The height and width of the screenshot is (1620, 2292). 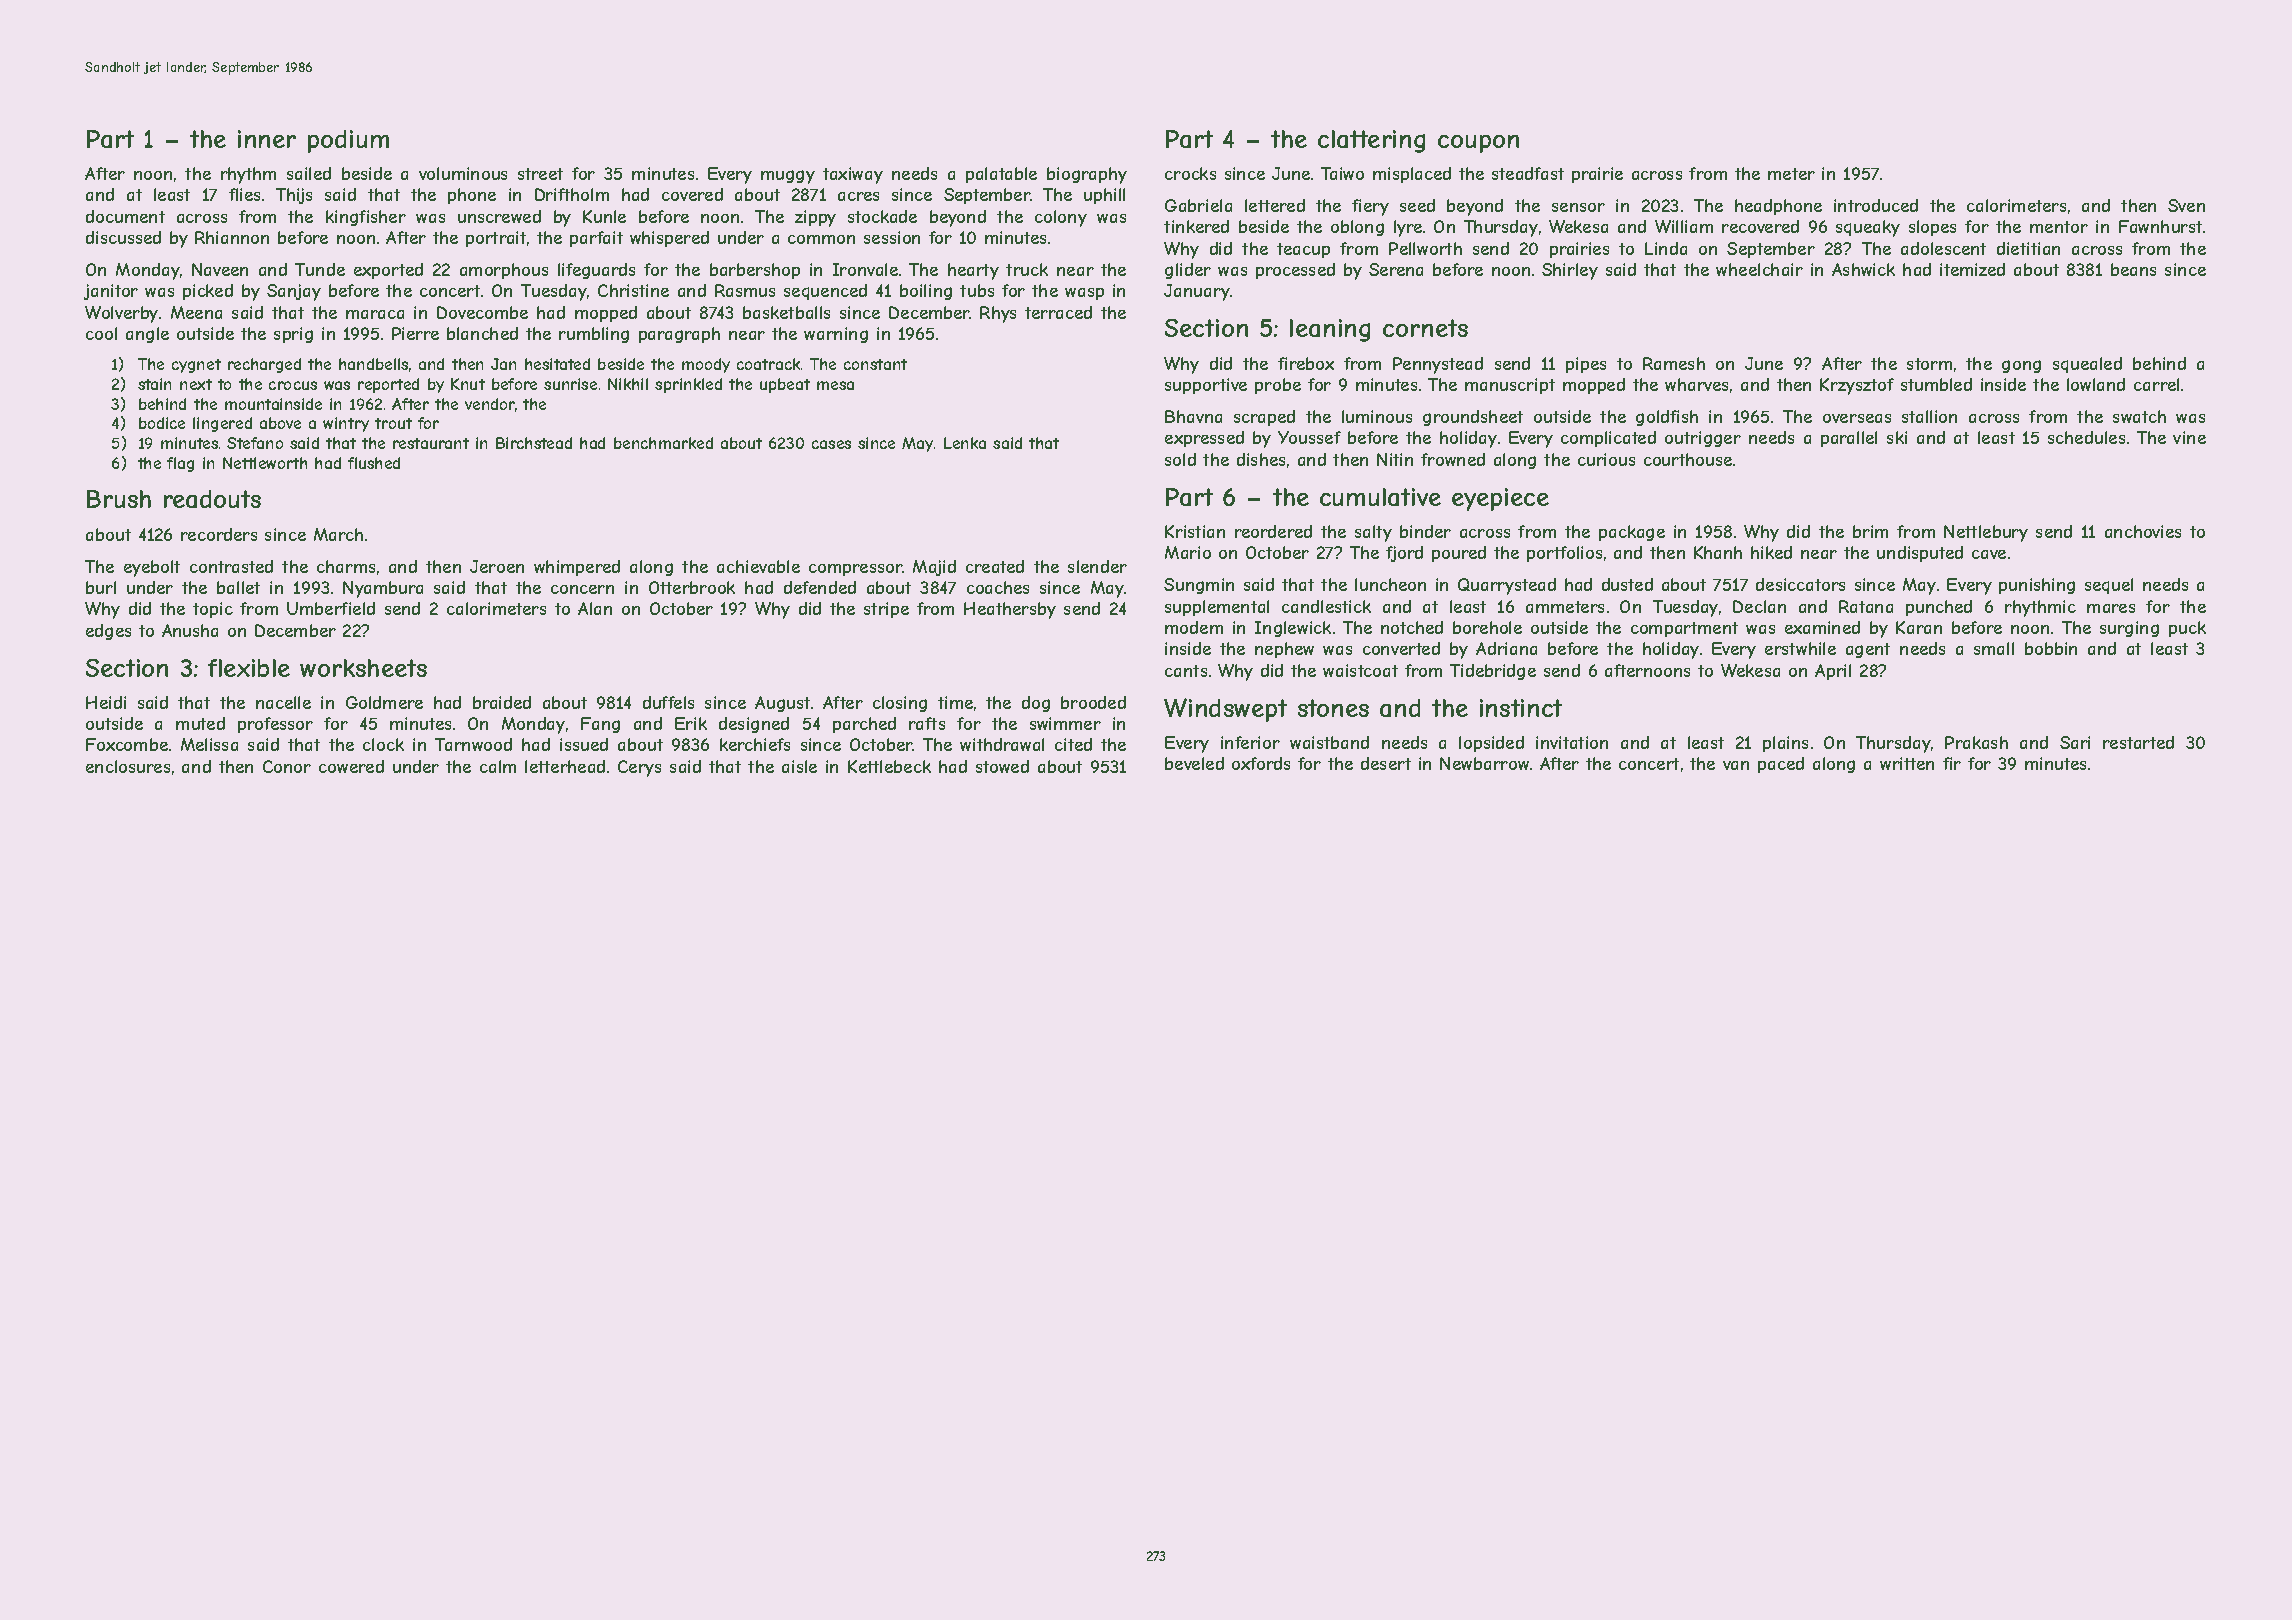 I want to click on supportive, so click(x=1206, y=386).
